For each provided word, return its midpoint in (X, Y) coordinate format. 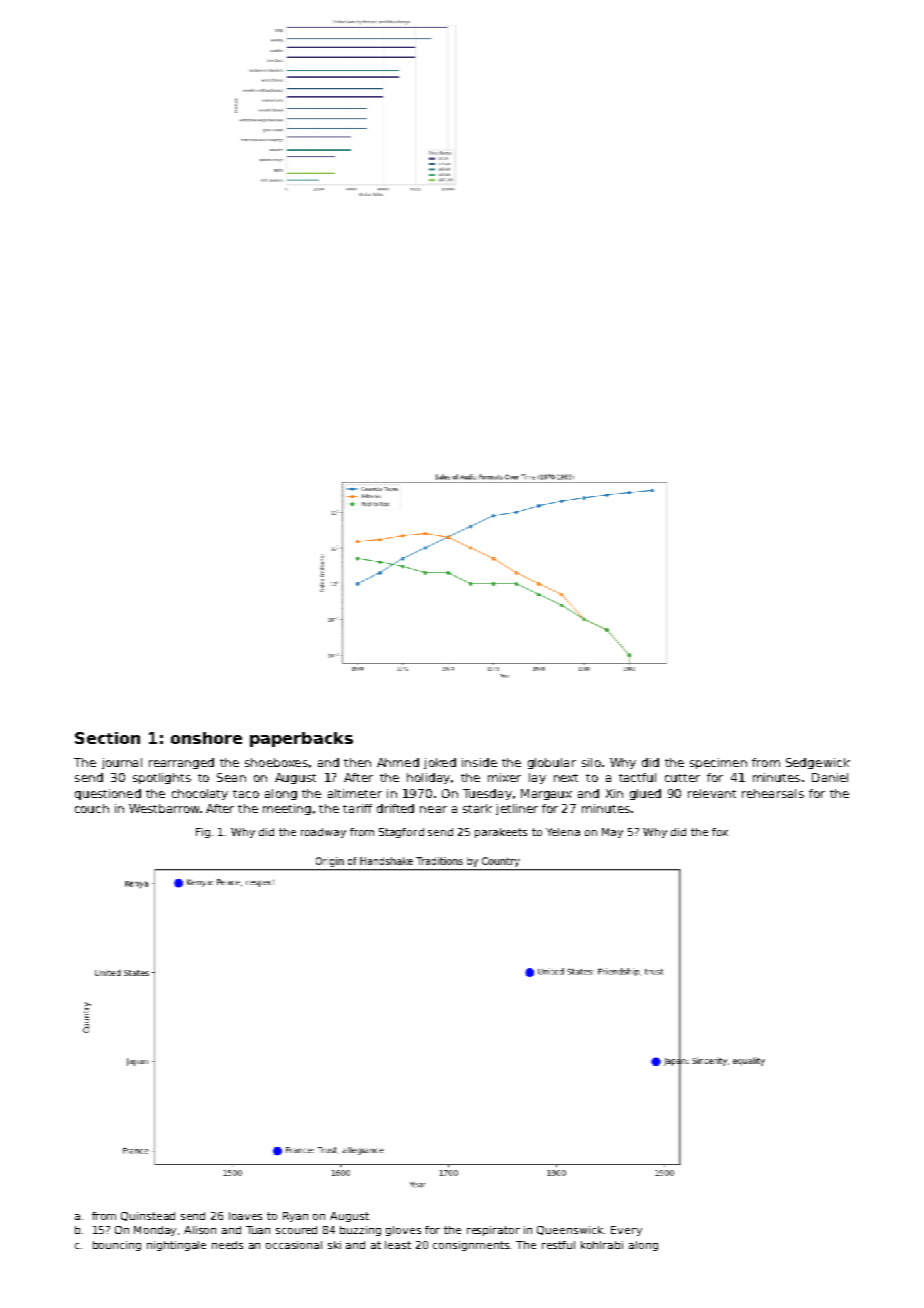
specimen (718, 763)
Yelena (563, 832)
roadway (323, 833)
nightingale (176, 1246)
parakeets (501, 833)
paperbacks (301, 739)
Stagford (401, 833)
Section (107, 738)
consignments (472, 1246)
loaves (245, 1216)
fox (720, 832)
